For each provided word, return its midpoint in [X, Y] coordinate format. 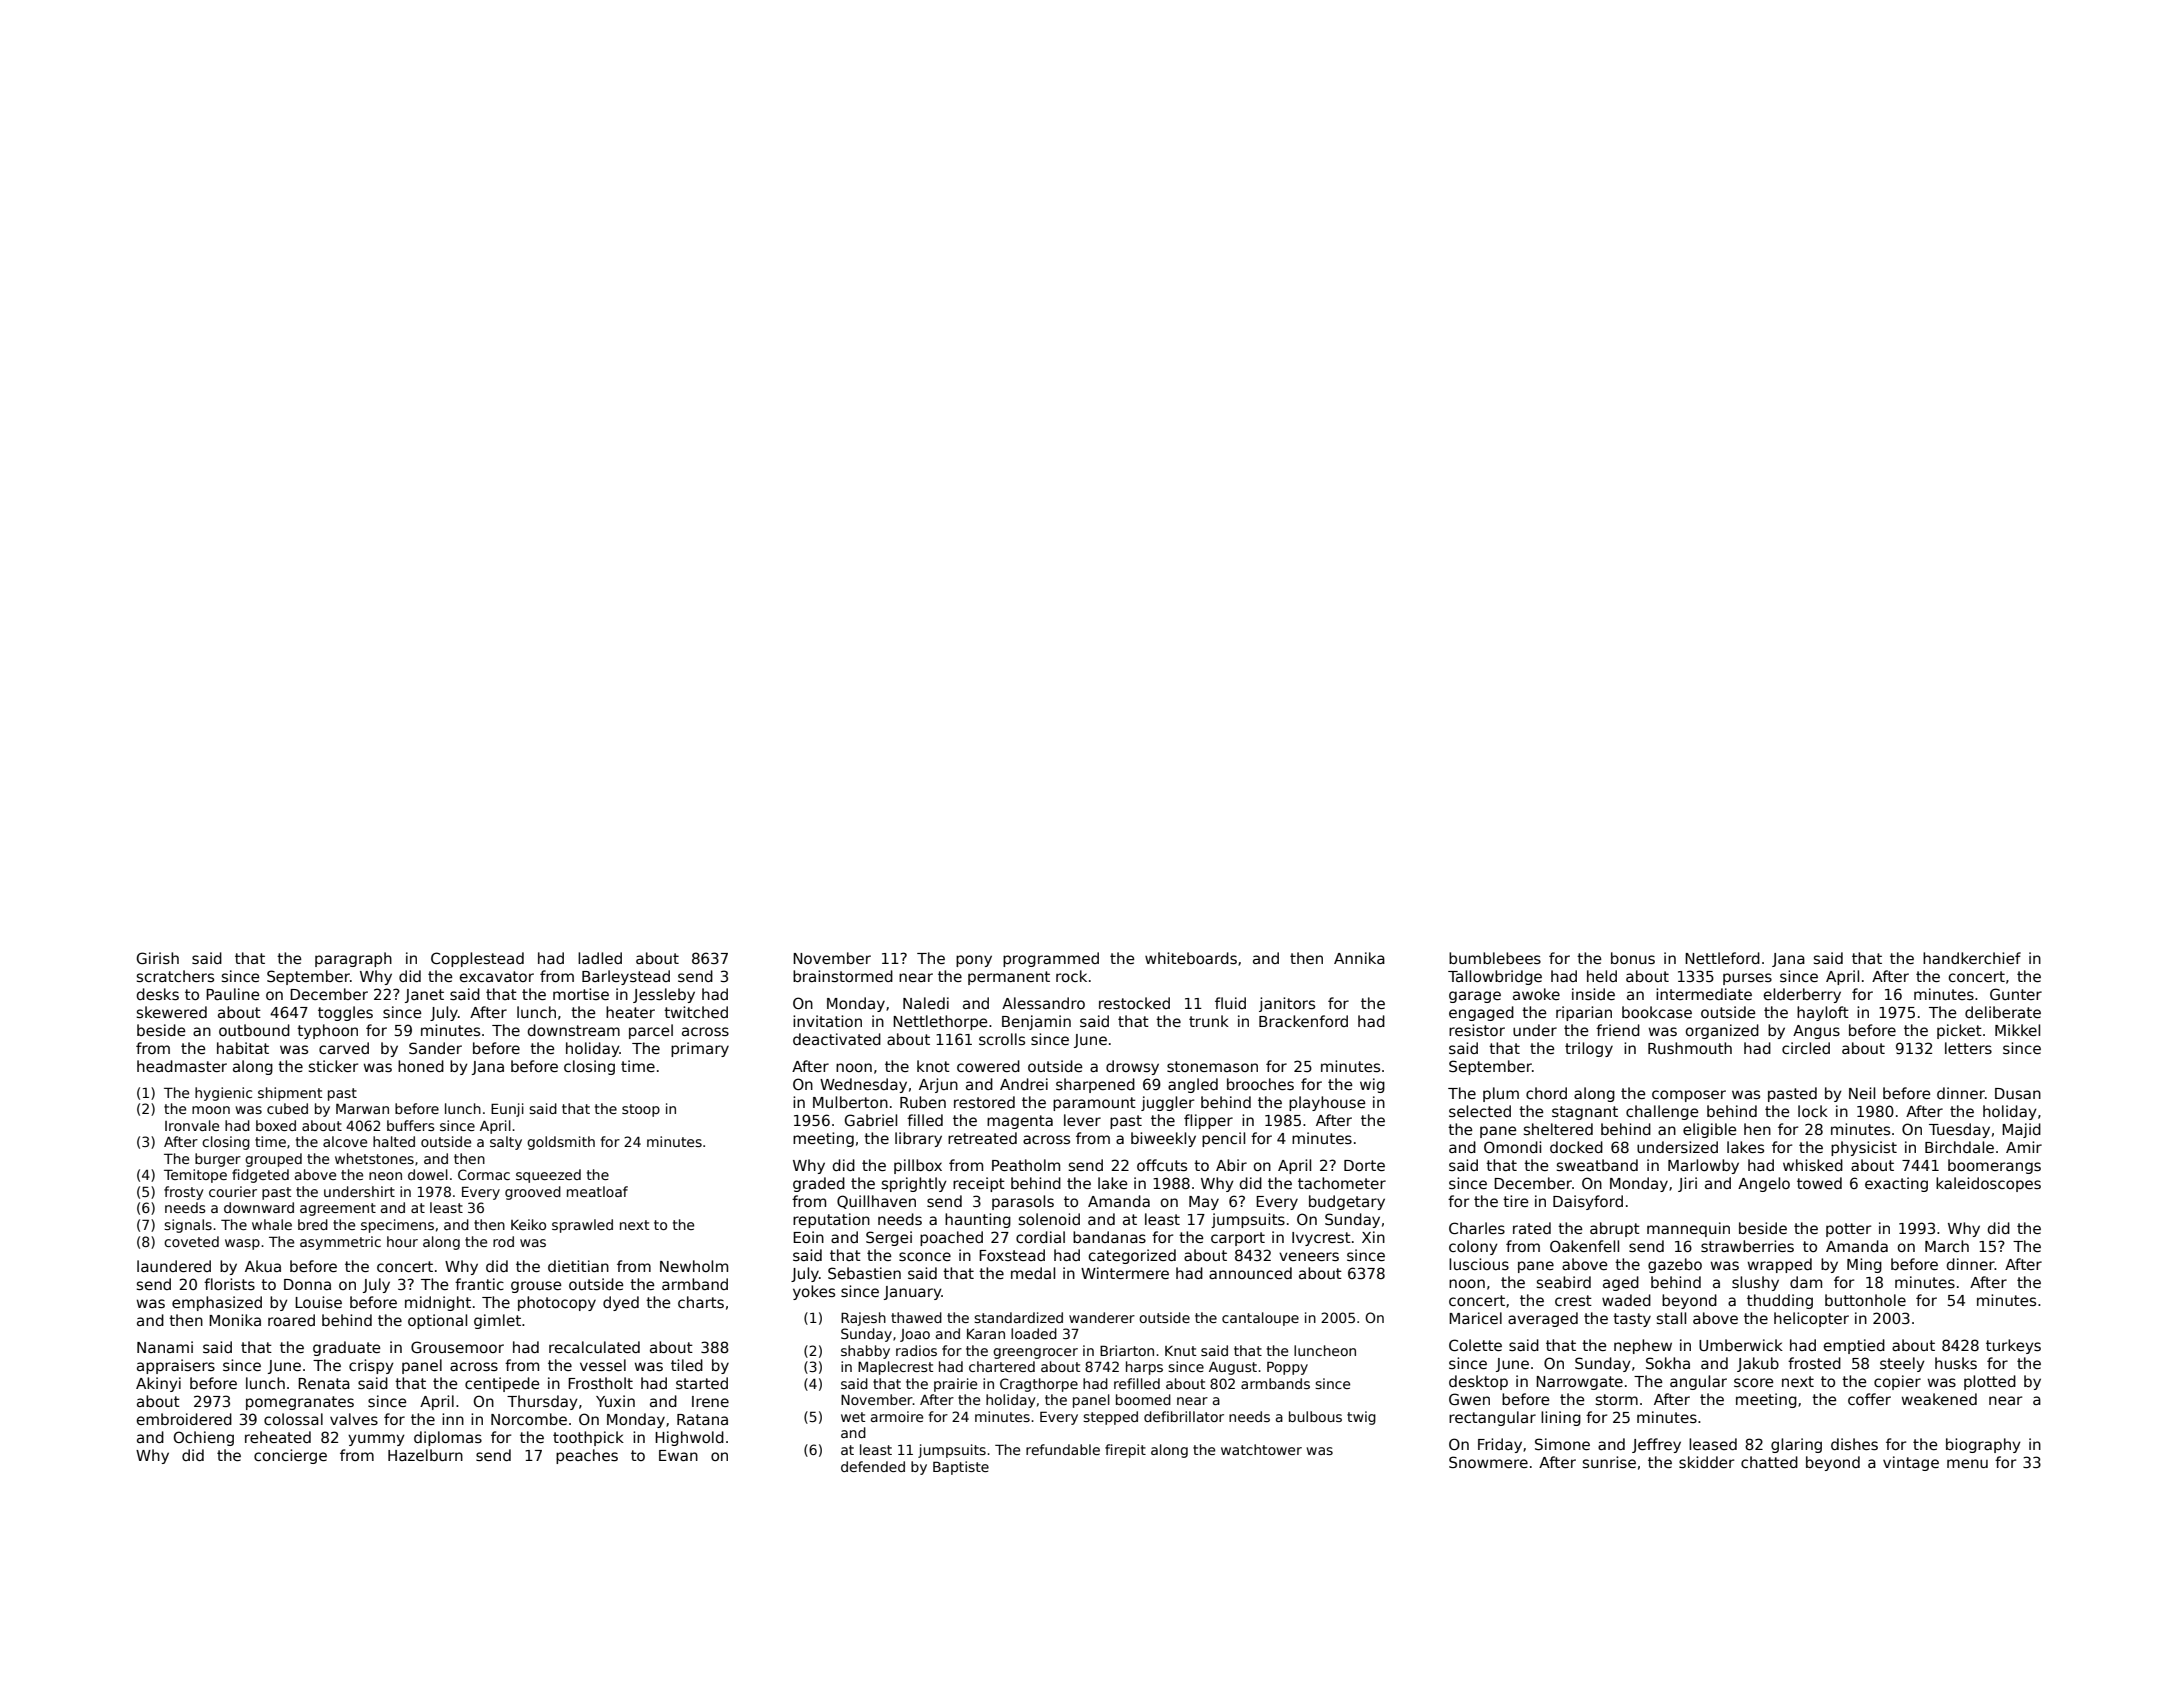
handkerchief [1972, 958]
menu [1967, 1463]
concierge [290, 1456]
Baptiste [961, 1468]
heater [630, 1012]
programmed [1051, 959]
